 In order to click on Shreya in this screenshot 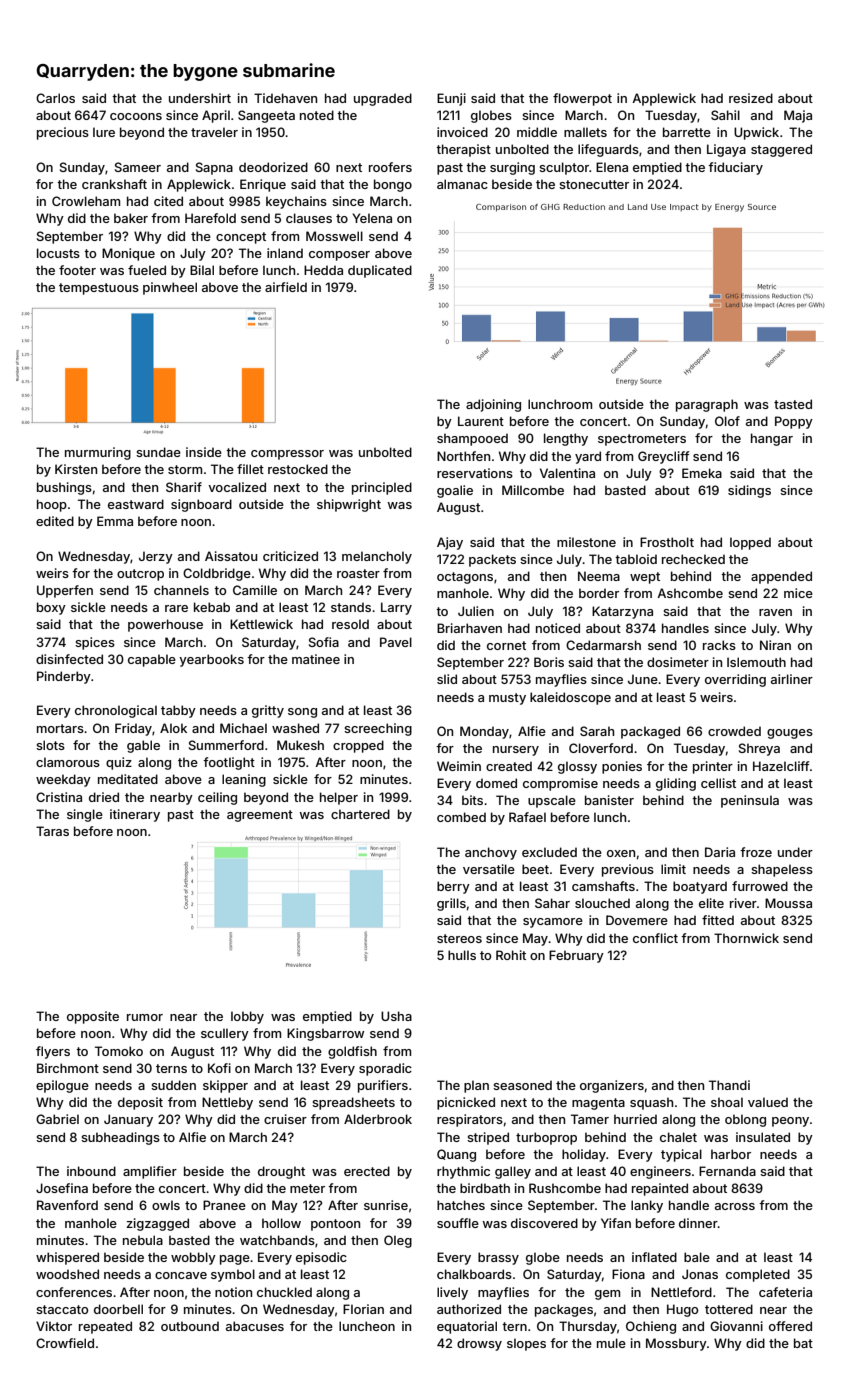, I will do `click(759, 749)`.
